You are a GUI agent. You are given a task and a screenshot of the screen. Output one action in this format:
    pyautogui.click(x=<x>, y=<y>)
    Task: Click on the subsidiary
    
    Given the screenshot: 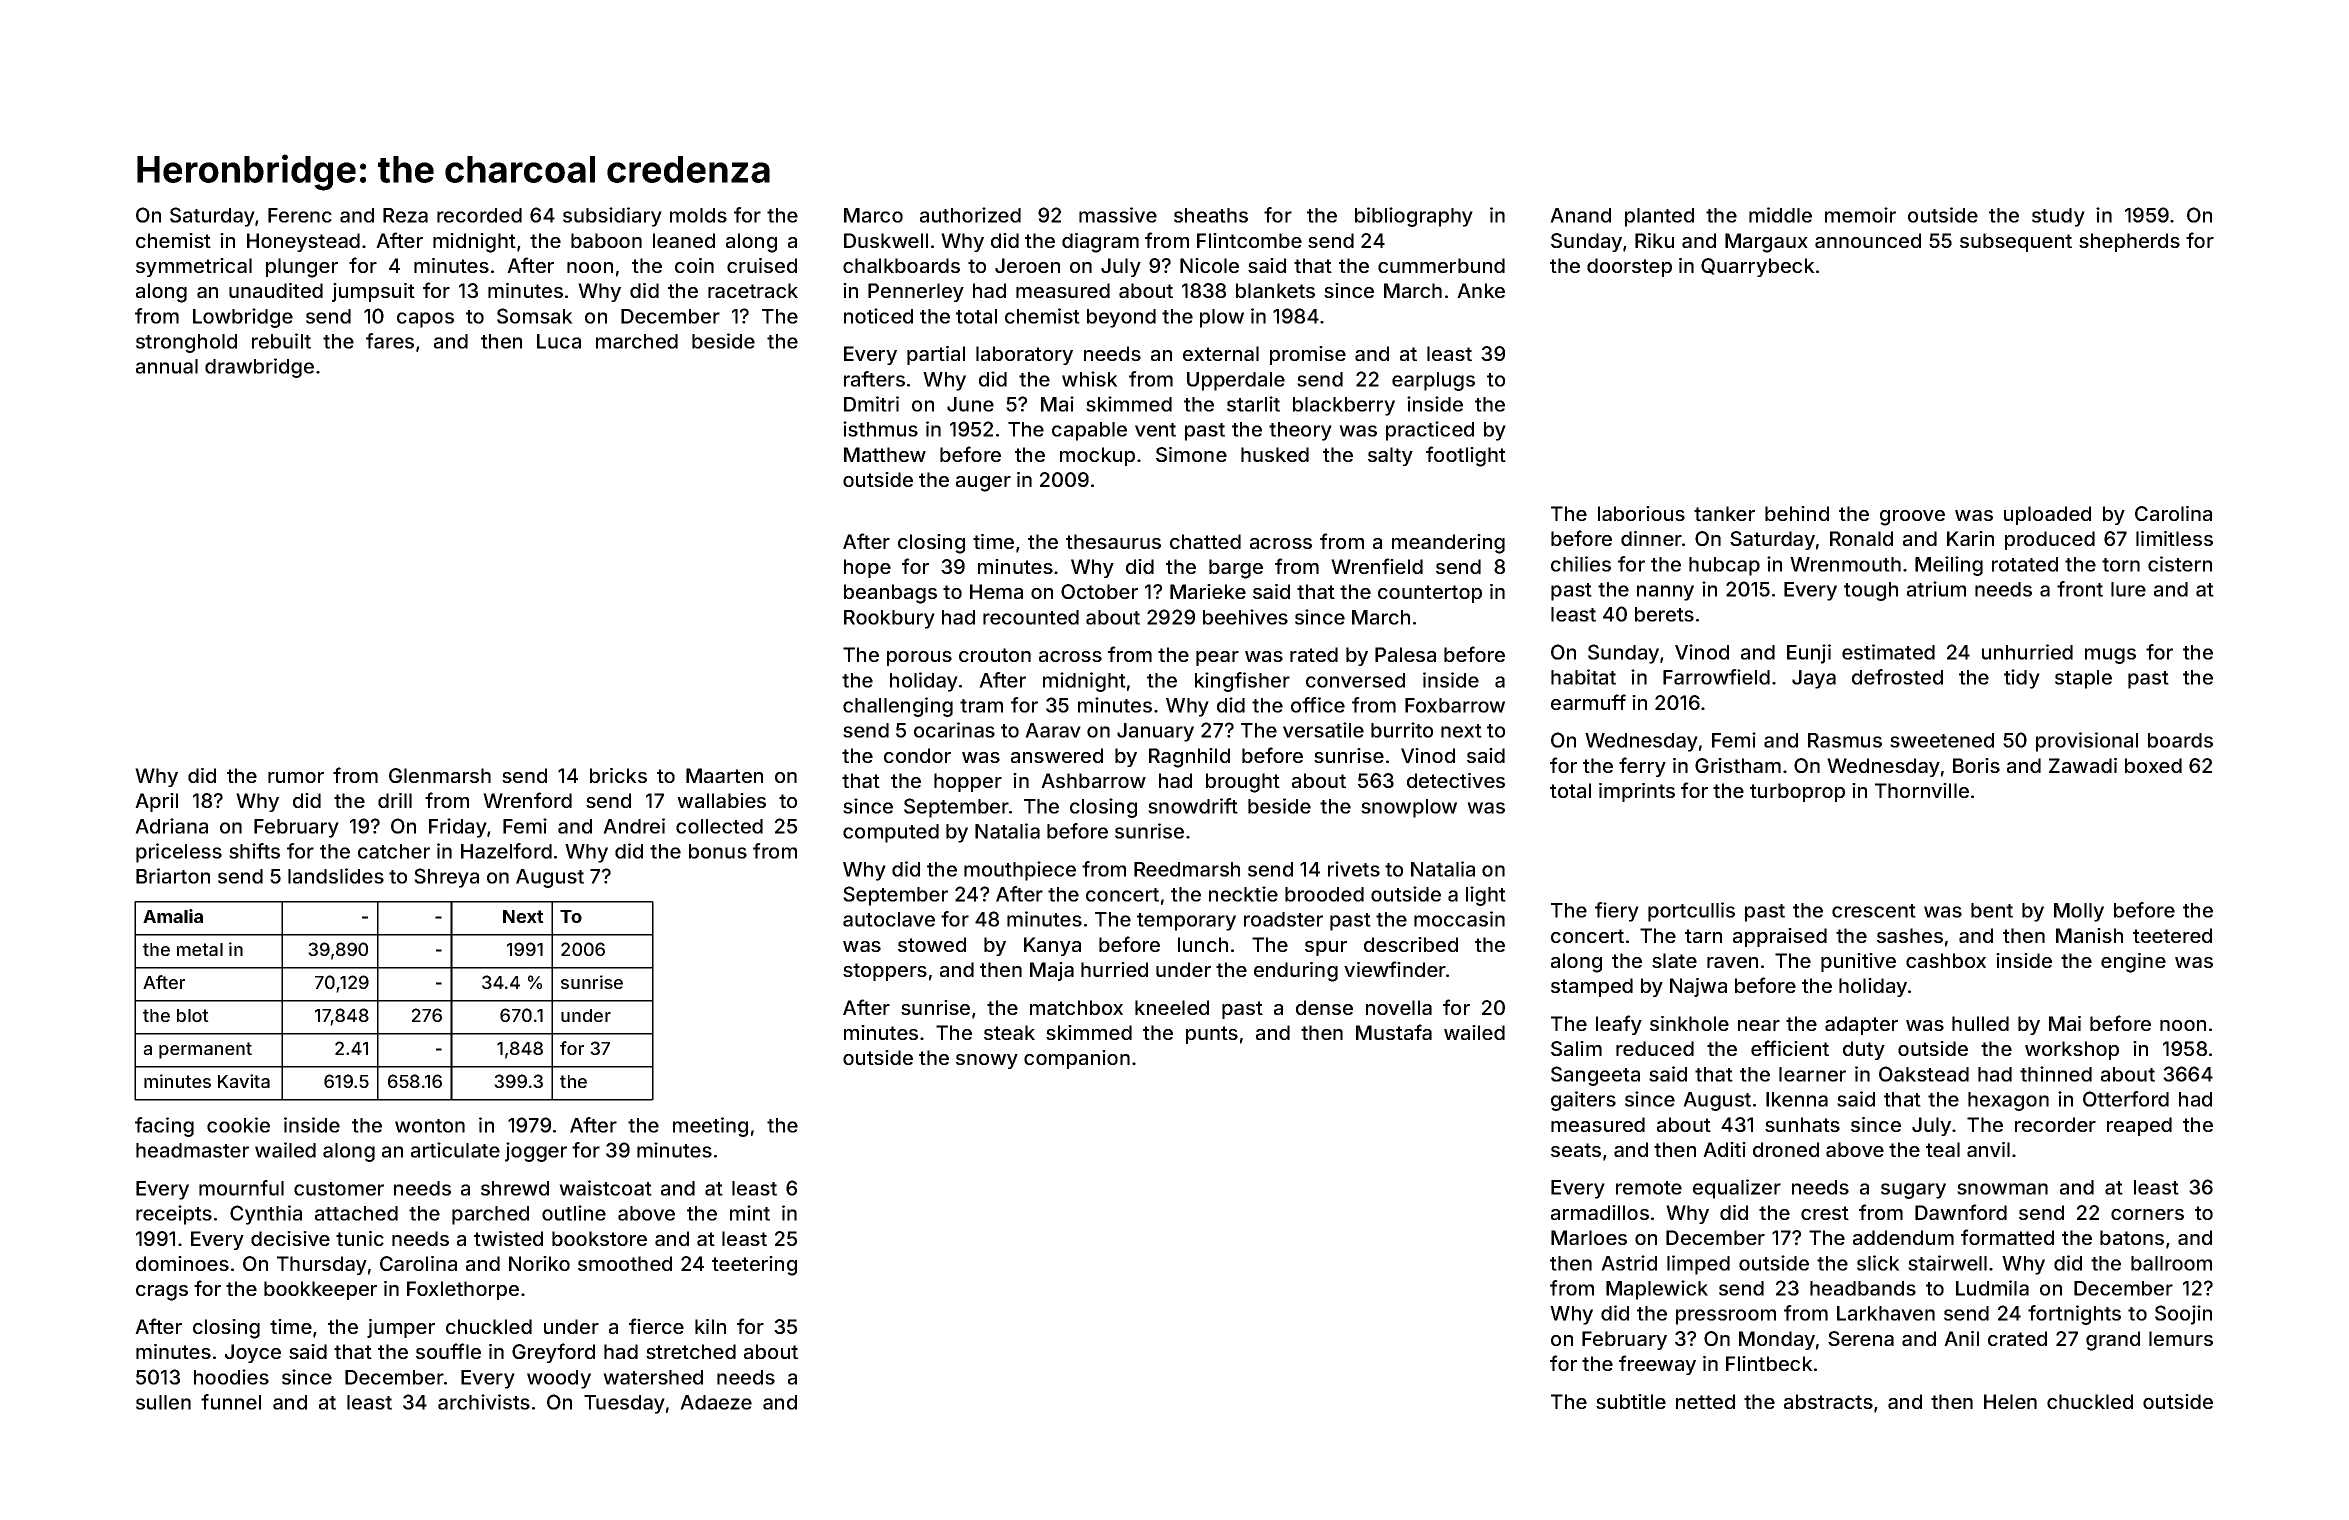 What is the action you would take?
    pyautogui.click(x=612, y=217)
